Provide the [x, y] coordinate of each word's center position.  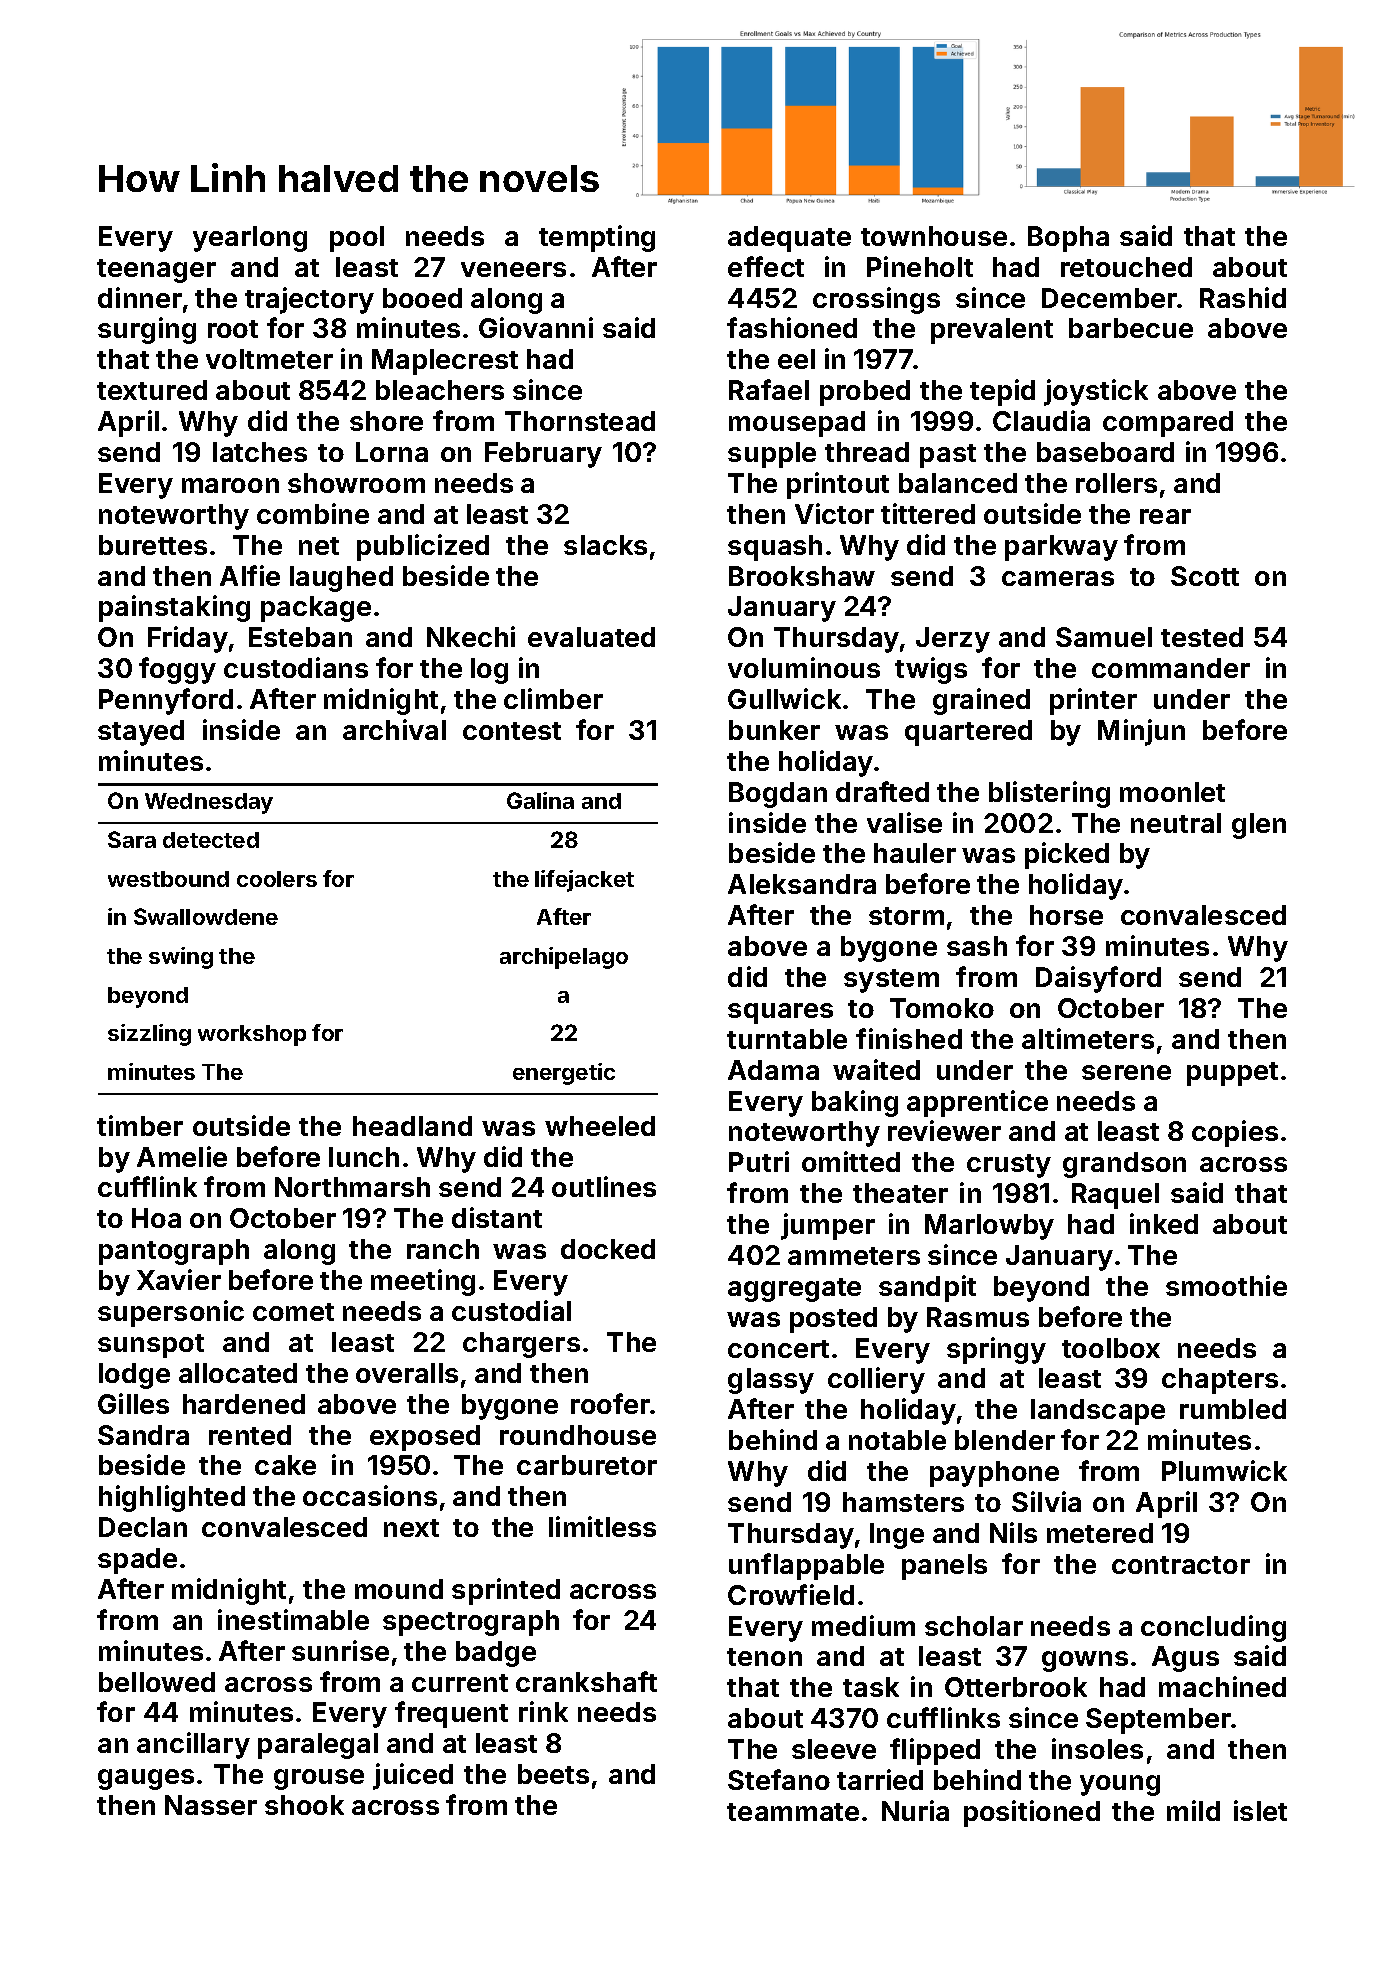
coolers [277, 879]
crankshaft [586, 1681]
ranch [443, 1249]
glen [1259, 826]
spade [137, 1561]
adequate [789, 239]
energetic [564, 1074]
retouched [1126, 267]
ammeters [854, 1256]
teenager [156, 271]
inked [1164, 1223]
